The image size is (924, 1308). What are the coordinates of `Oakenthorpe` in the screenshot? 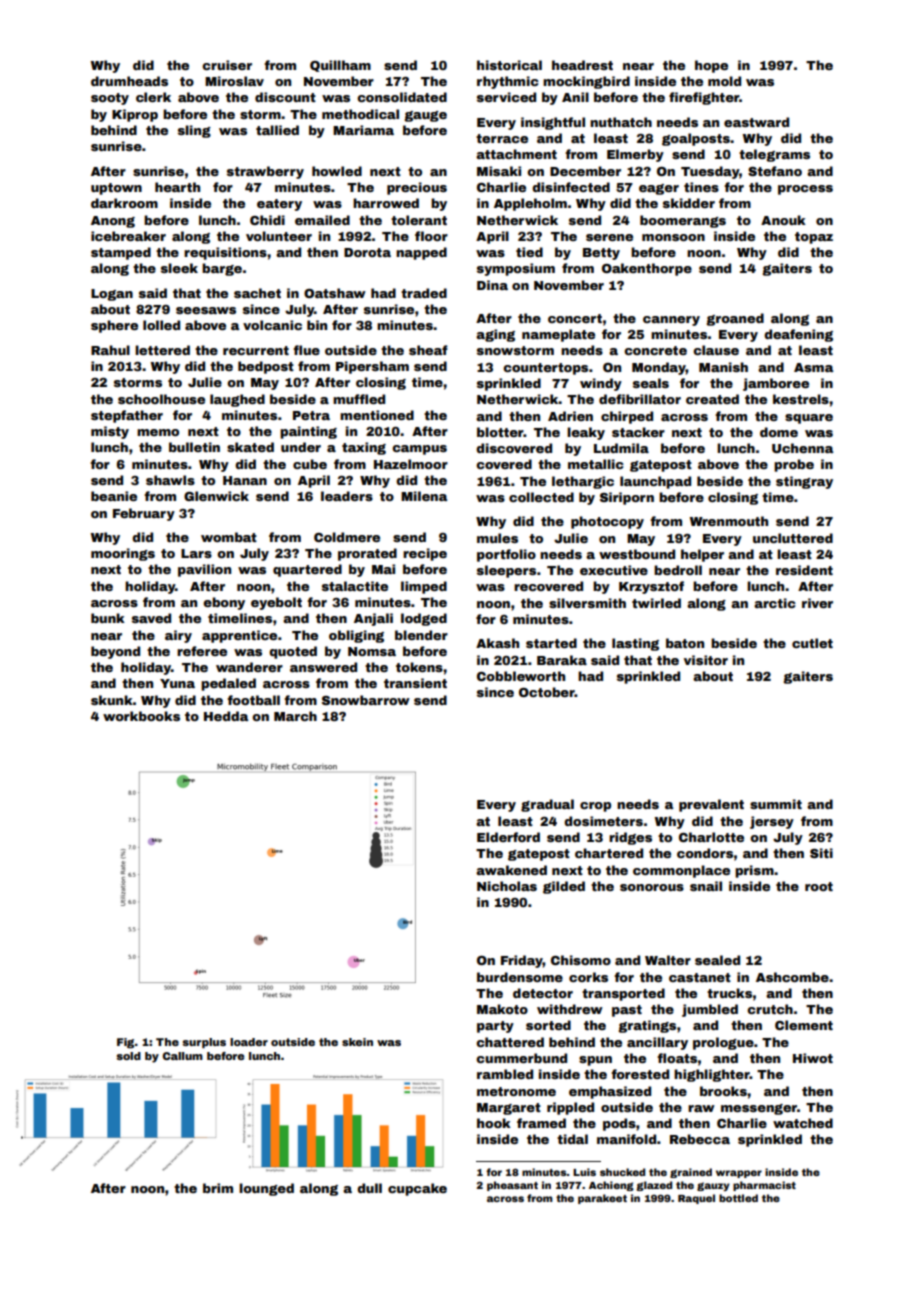 It's located at (647, 269).
